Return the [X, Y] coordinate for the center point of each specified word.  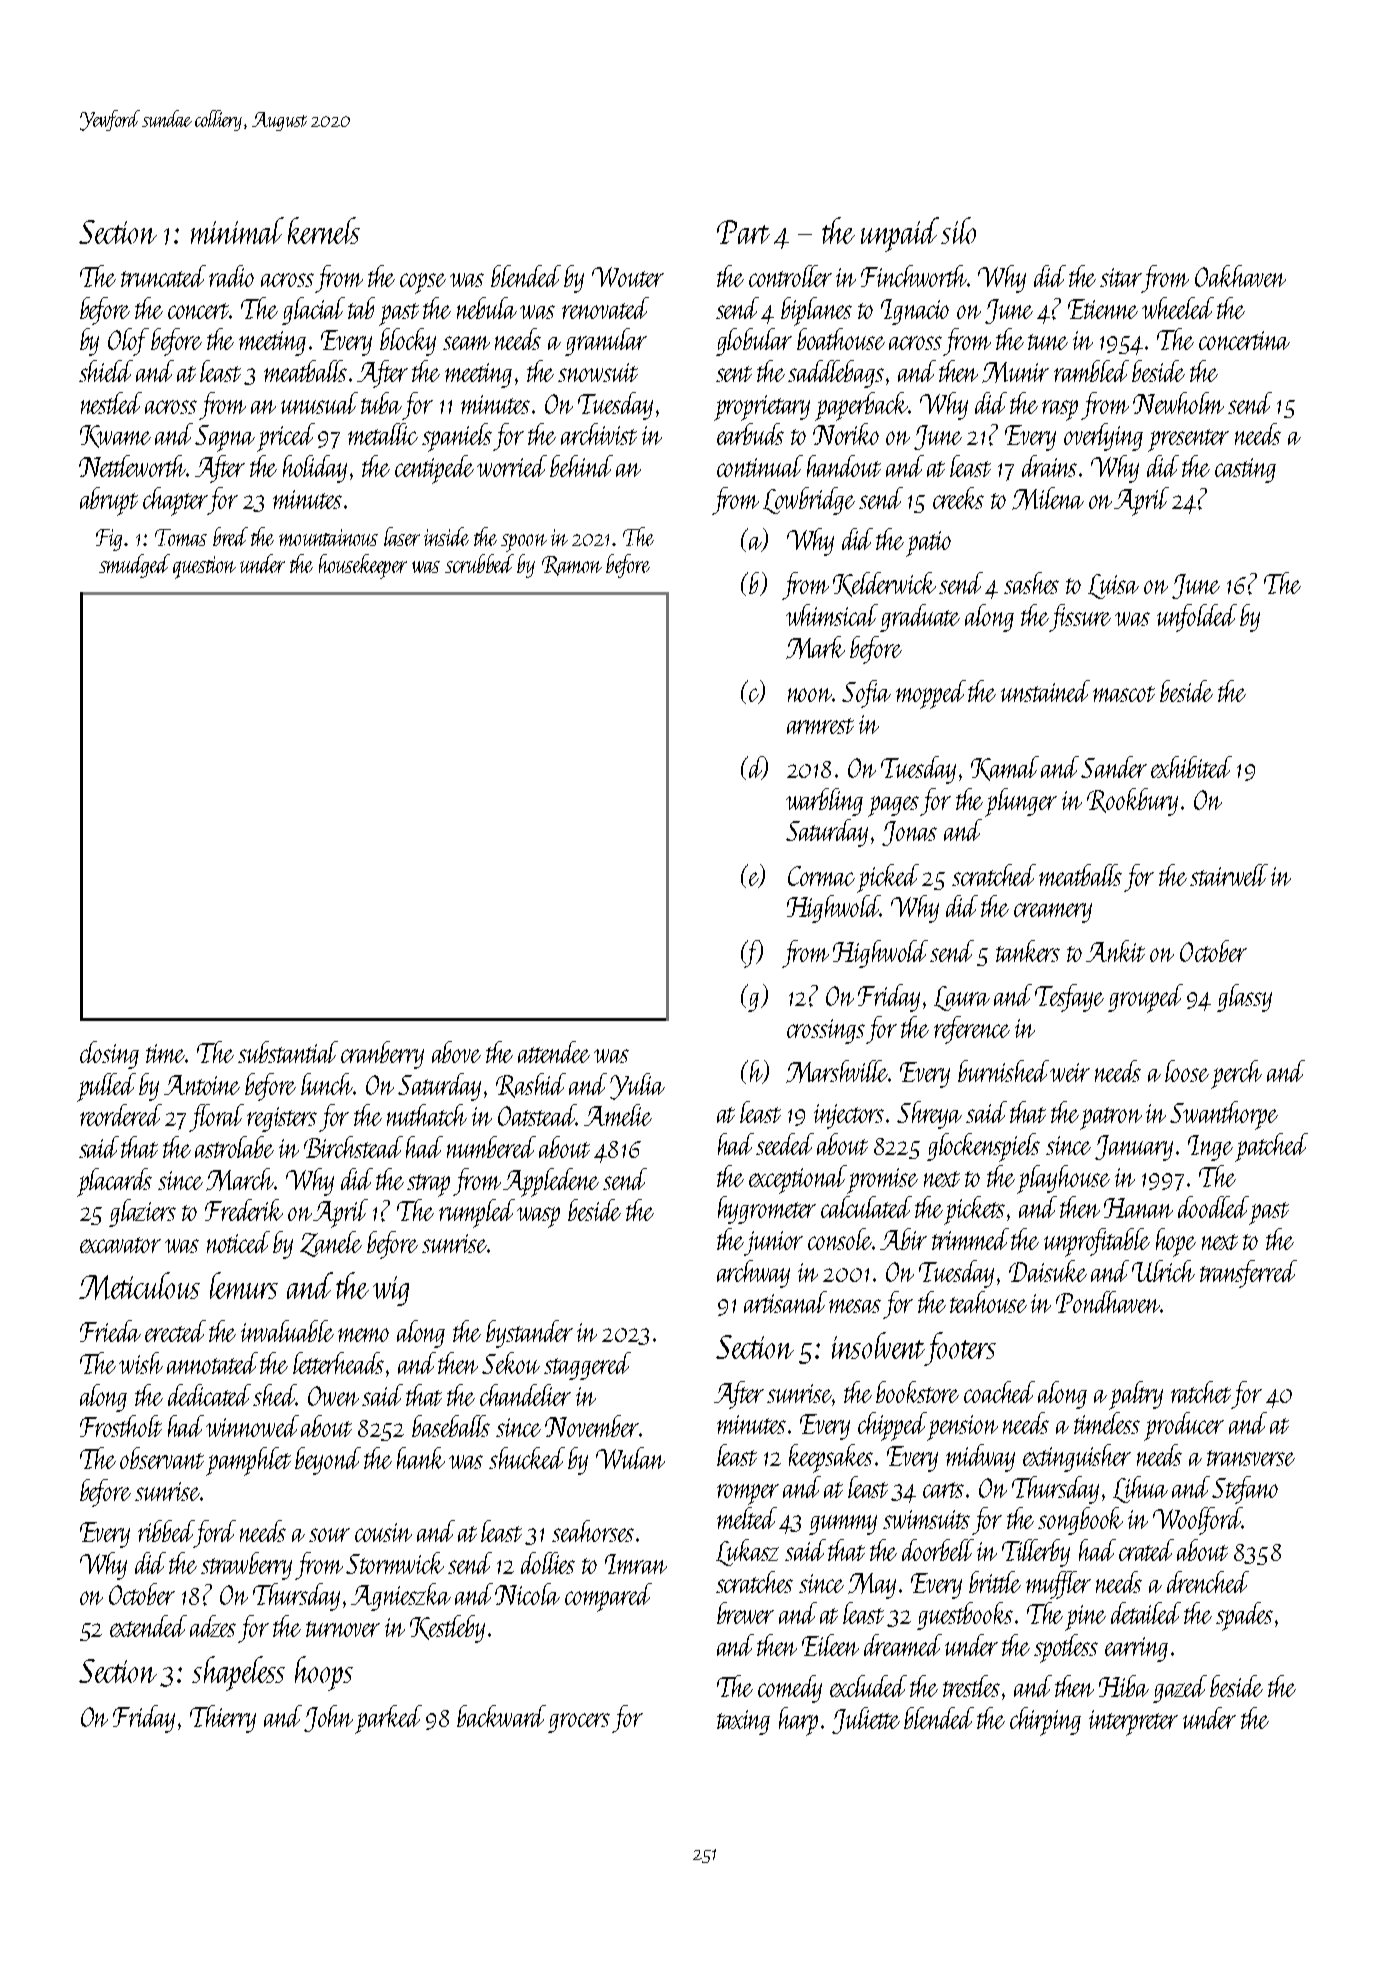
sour [329, 1535]
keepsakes [831, 1458]
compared [608, 1597]
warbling [824, 802]
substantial [288, 1052]
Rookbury [1132, 802]
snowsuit [598, 372]
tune [1048, 342]
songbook [1080, 1521]
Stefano [1245, 1490]
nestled [111, 403]
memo [363, 1335]
